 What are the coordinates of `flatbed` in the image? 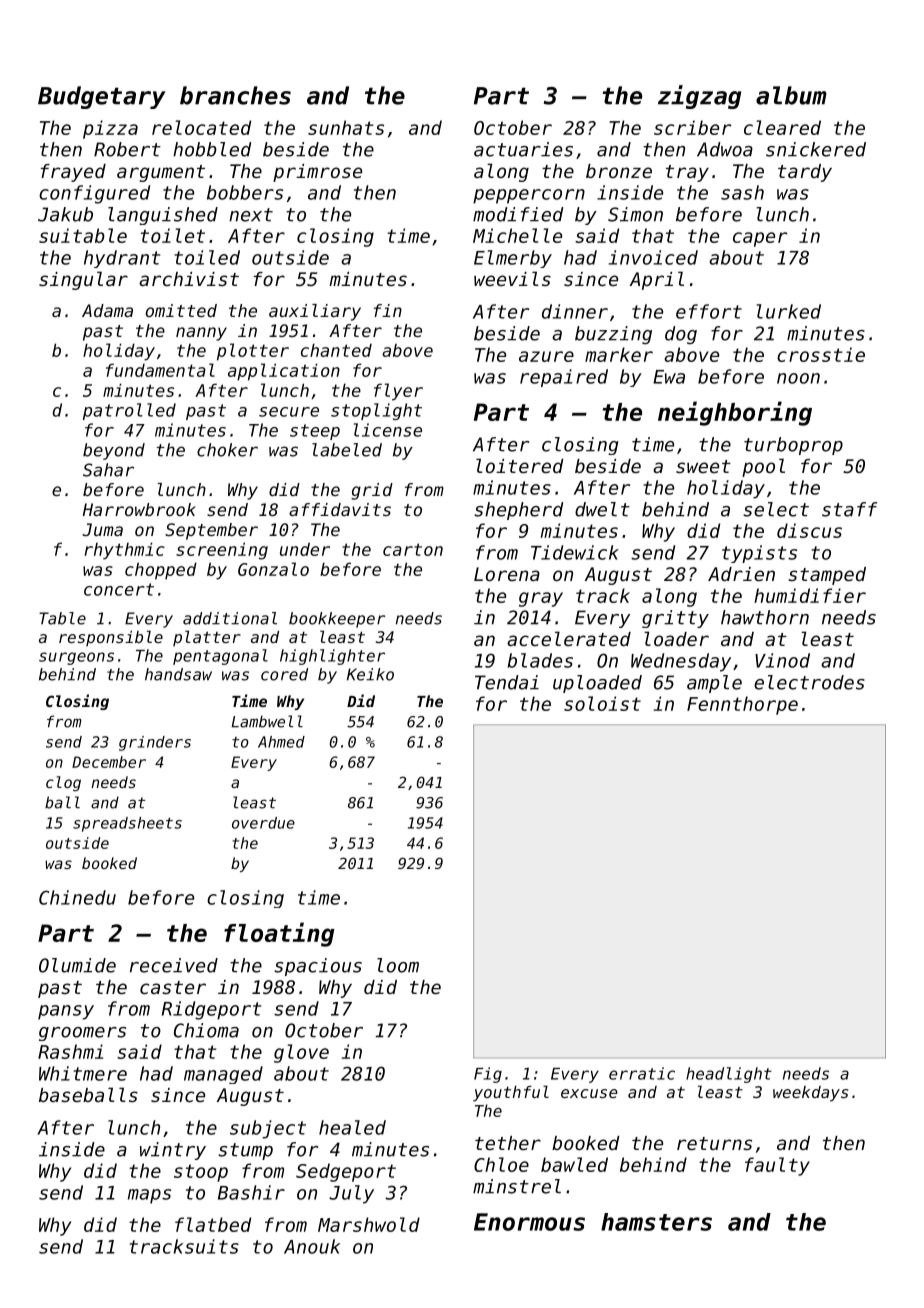 It's located at (213, 1224).
